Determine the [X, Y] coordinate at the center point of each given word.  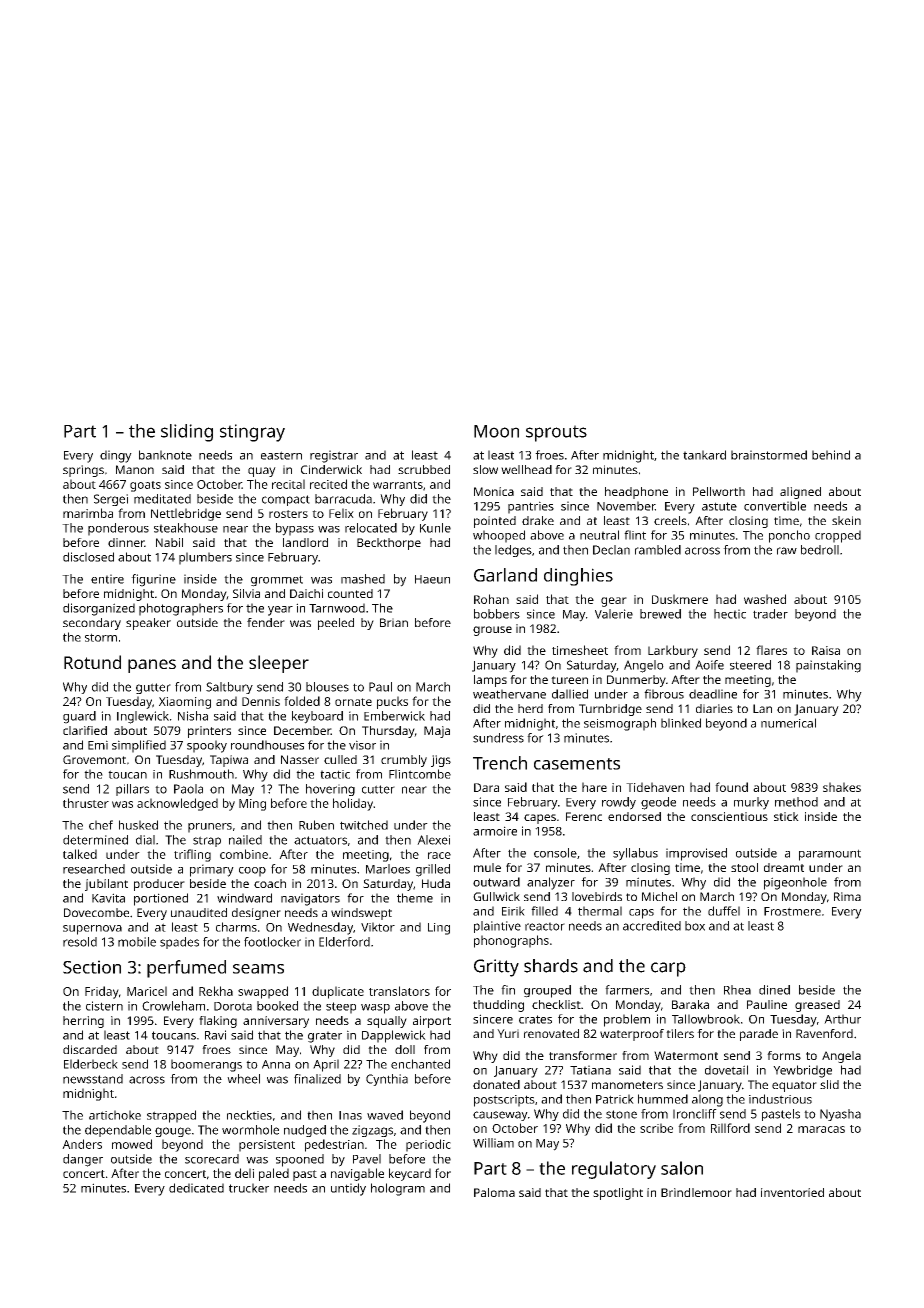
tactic [335, 774]
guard [79, 717]
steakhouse [186, 528]
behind [831, 455]
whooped [499, 536]
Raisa [826, 650]
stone [621, 1114]
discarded [90, 1049]
